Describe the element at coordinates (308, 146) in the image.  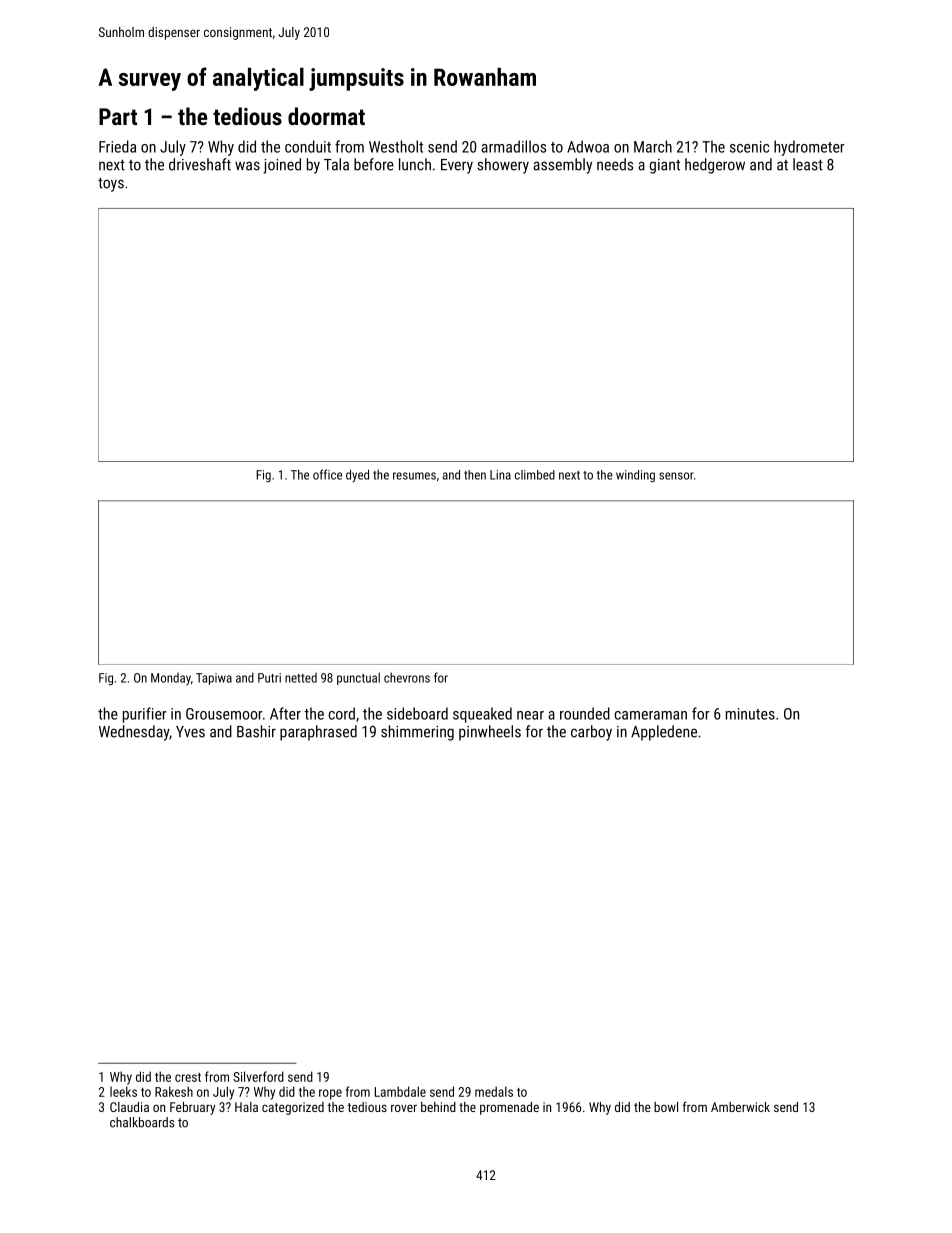
I see `conduit` at that location.
